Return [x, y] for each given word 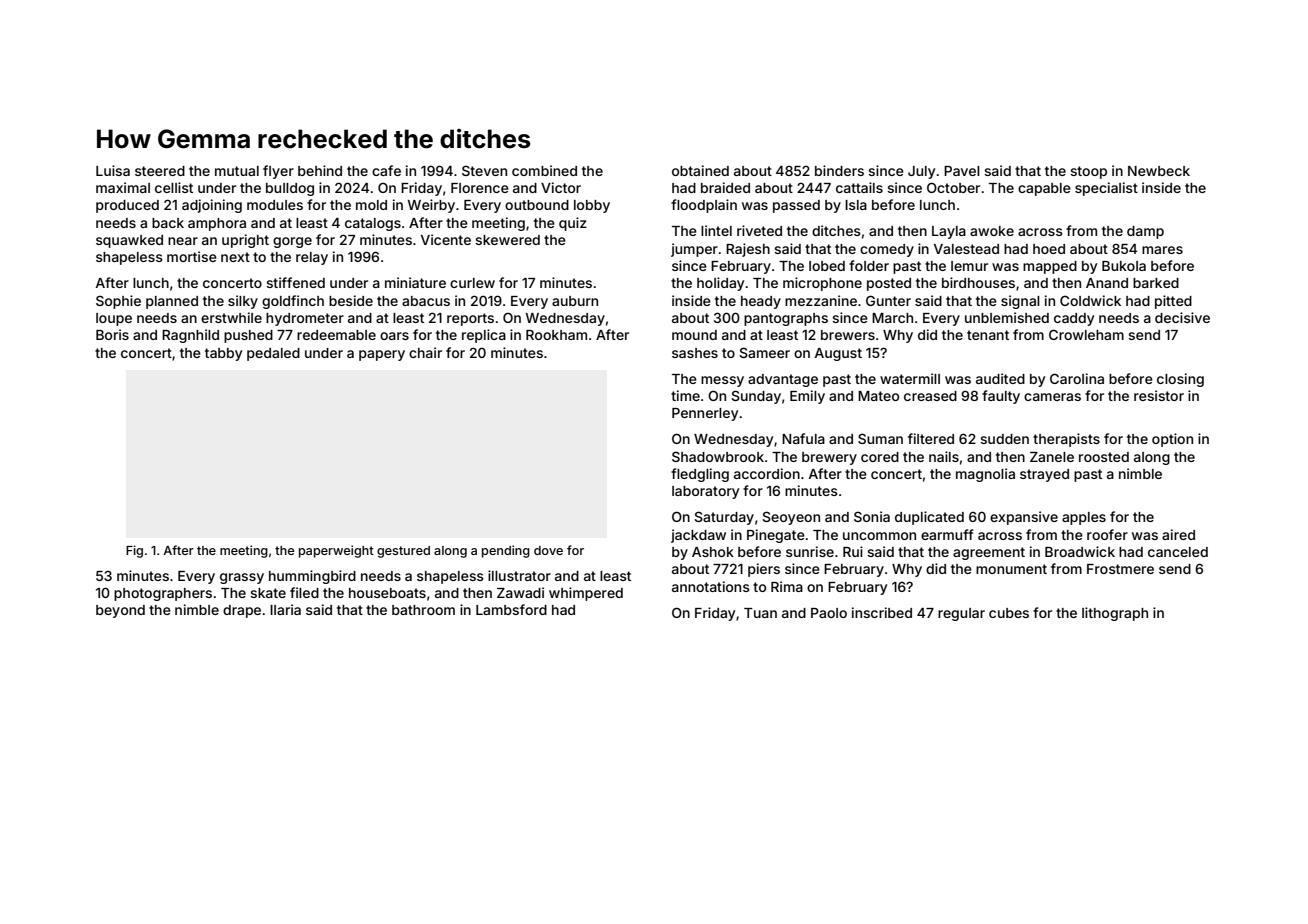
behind [320, 170]
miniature [415, 282]
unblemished [1007, 317]
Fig [134, 551]
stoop [1088, 172]
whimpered [586, 594]
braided [725, 187]
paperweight [336, 551]
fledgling [700, 475]
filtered [931, 438]
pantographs [786, 319]
